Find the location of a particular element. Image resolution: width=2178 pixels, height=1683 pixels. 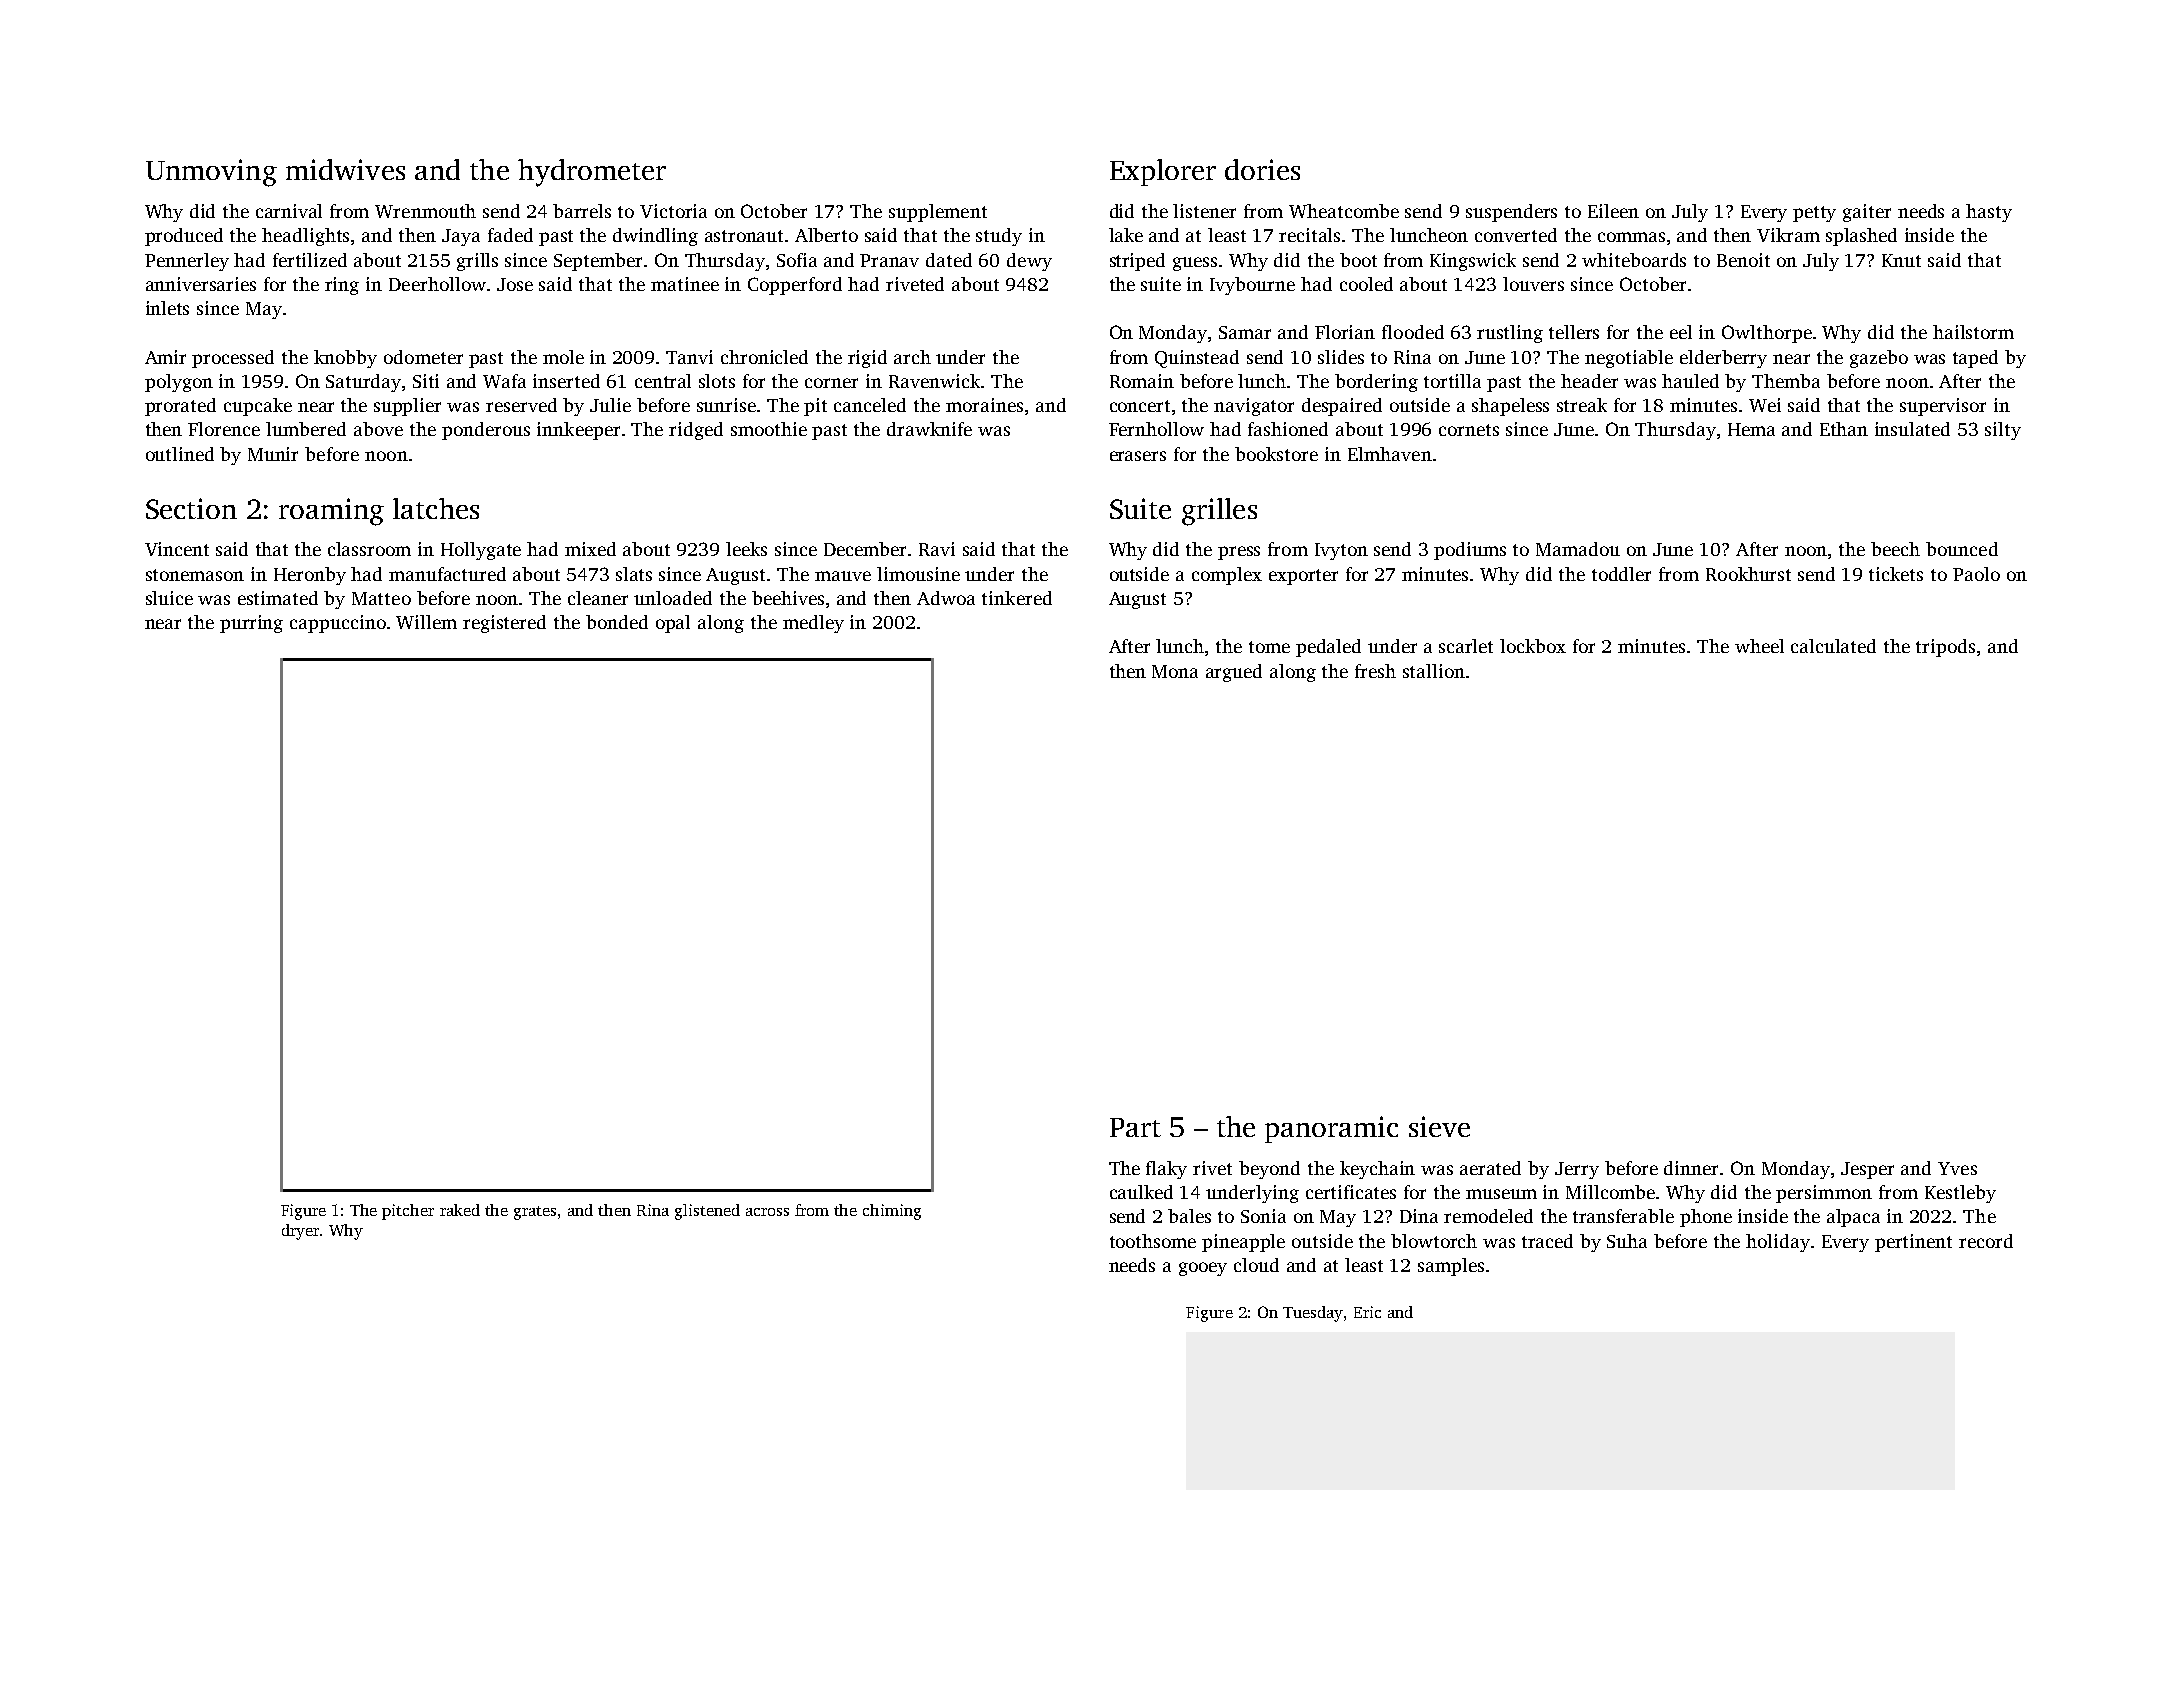

wheel is located at coordinates (1759, 646).
